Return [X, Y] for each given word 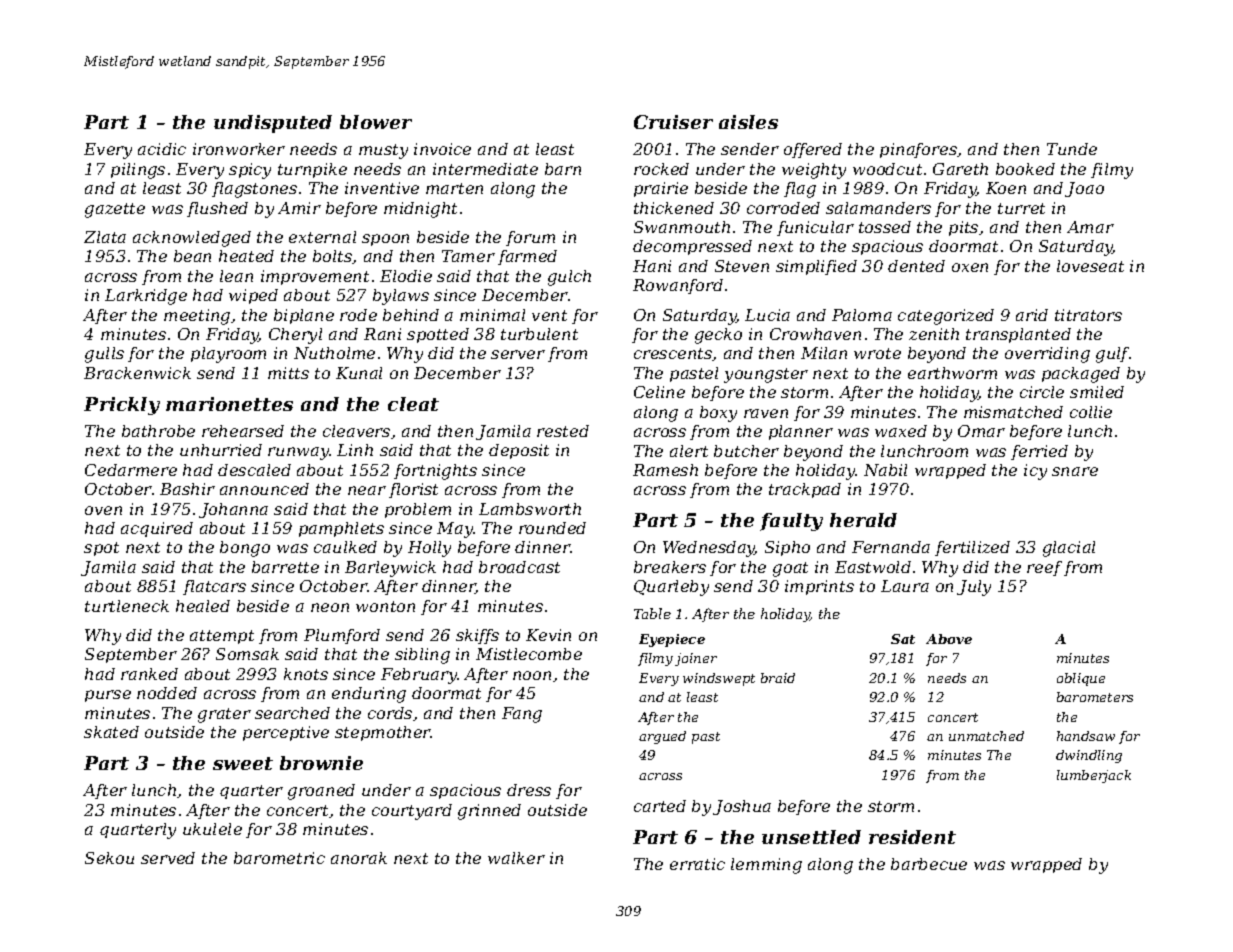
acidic [162, 149]
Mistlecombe [529, 654]
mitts [288, 373]
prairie [661, 189]
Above [949, 639]
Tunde [1072, 149]
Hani [652, 266]
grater [224, 715]
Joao [1084, 189]
